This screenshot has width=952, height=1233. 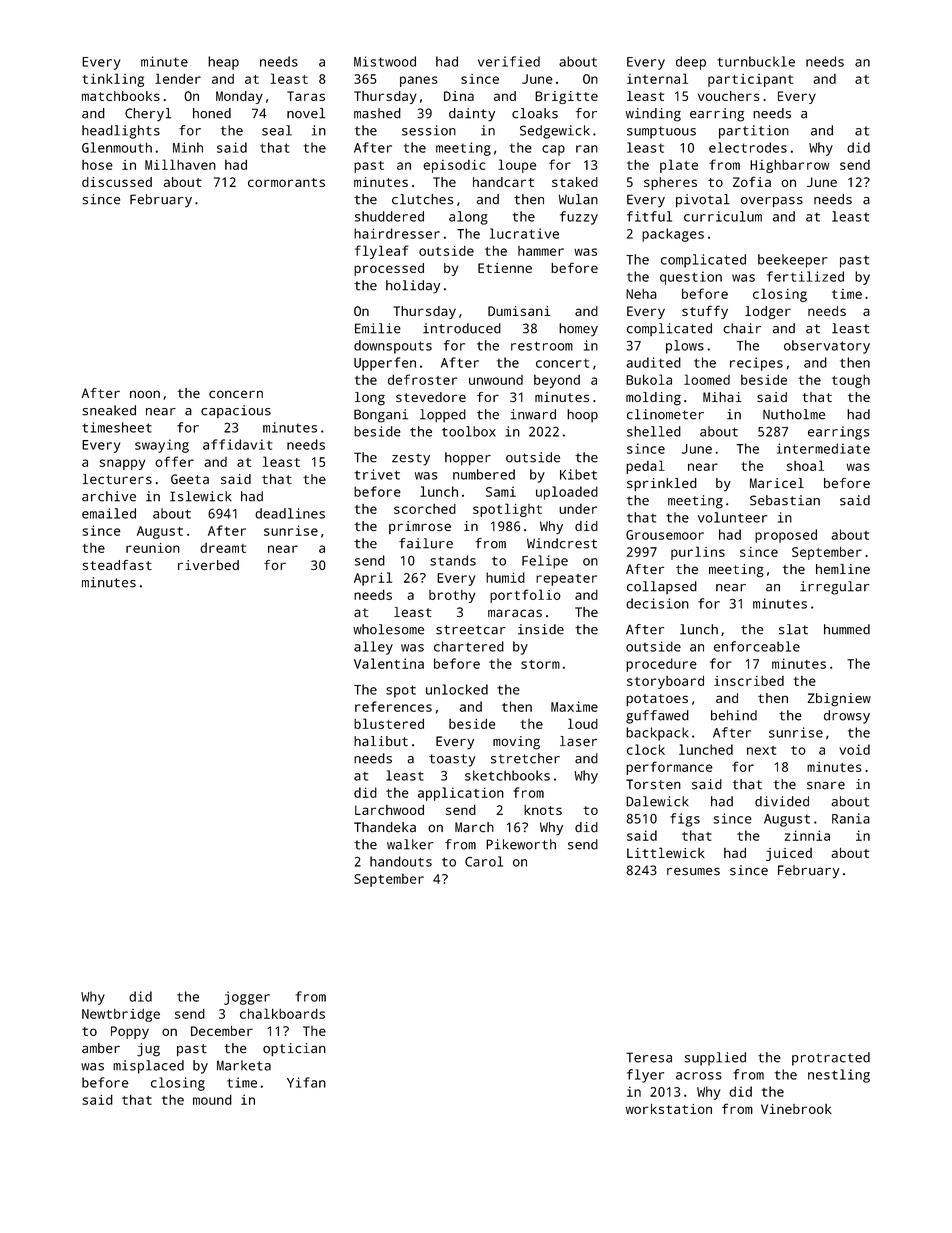 I want to click on riverbed, so click(x=208, y=565).
